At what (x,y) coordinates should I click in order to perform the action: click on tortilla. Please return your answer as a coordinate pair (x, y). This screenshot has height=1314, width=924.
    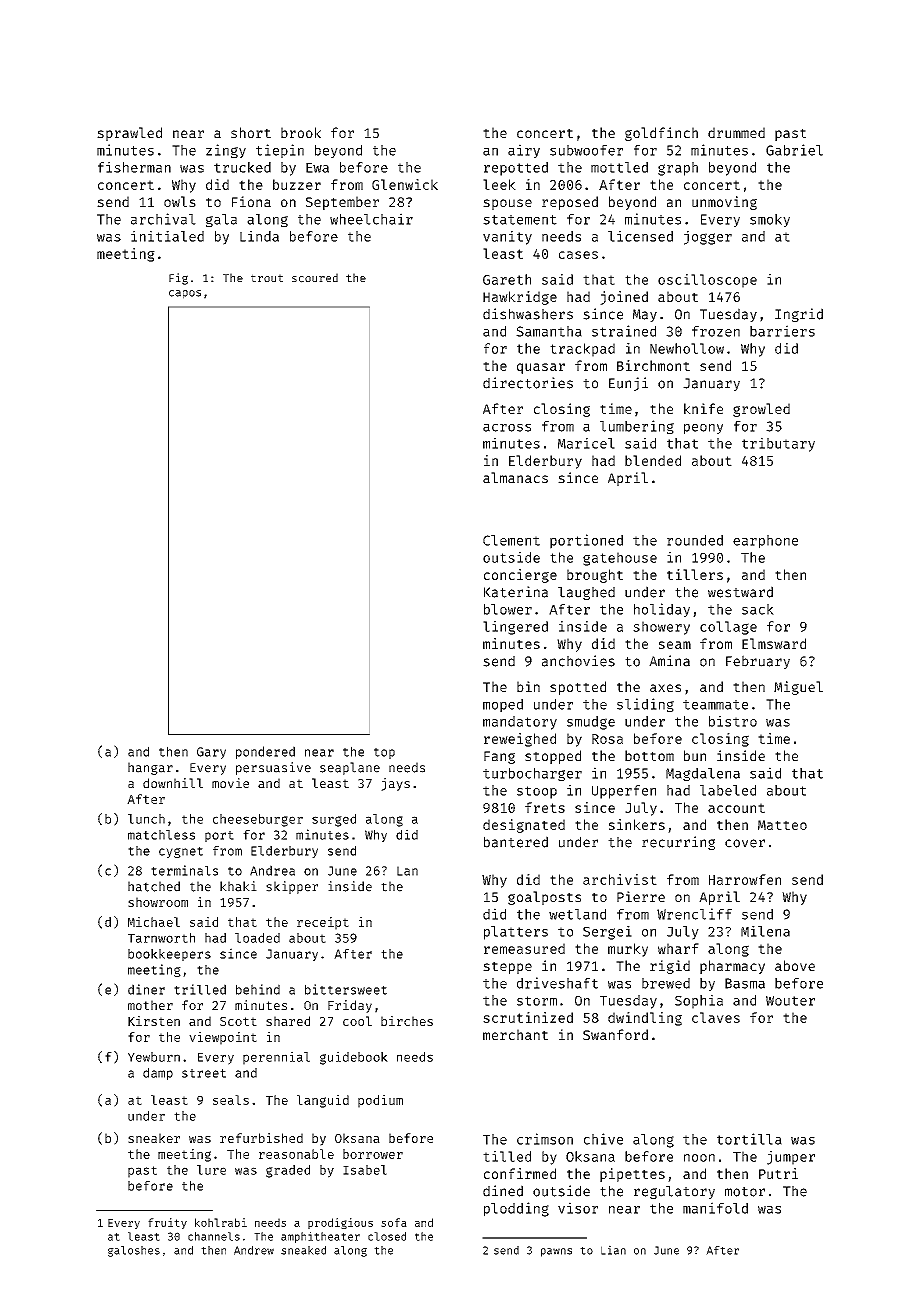
    Looking at the image, I should click on (749, 1139).
